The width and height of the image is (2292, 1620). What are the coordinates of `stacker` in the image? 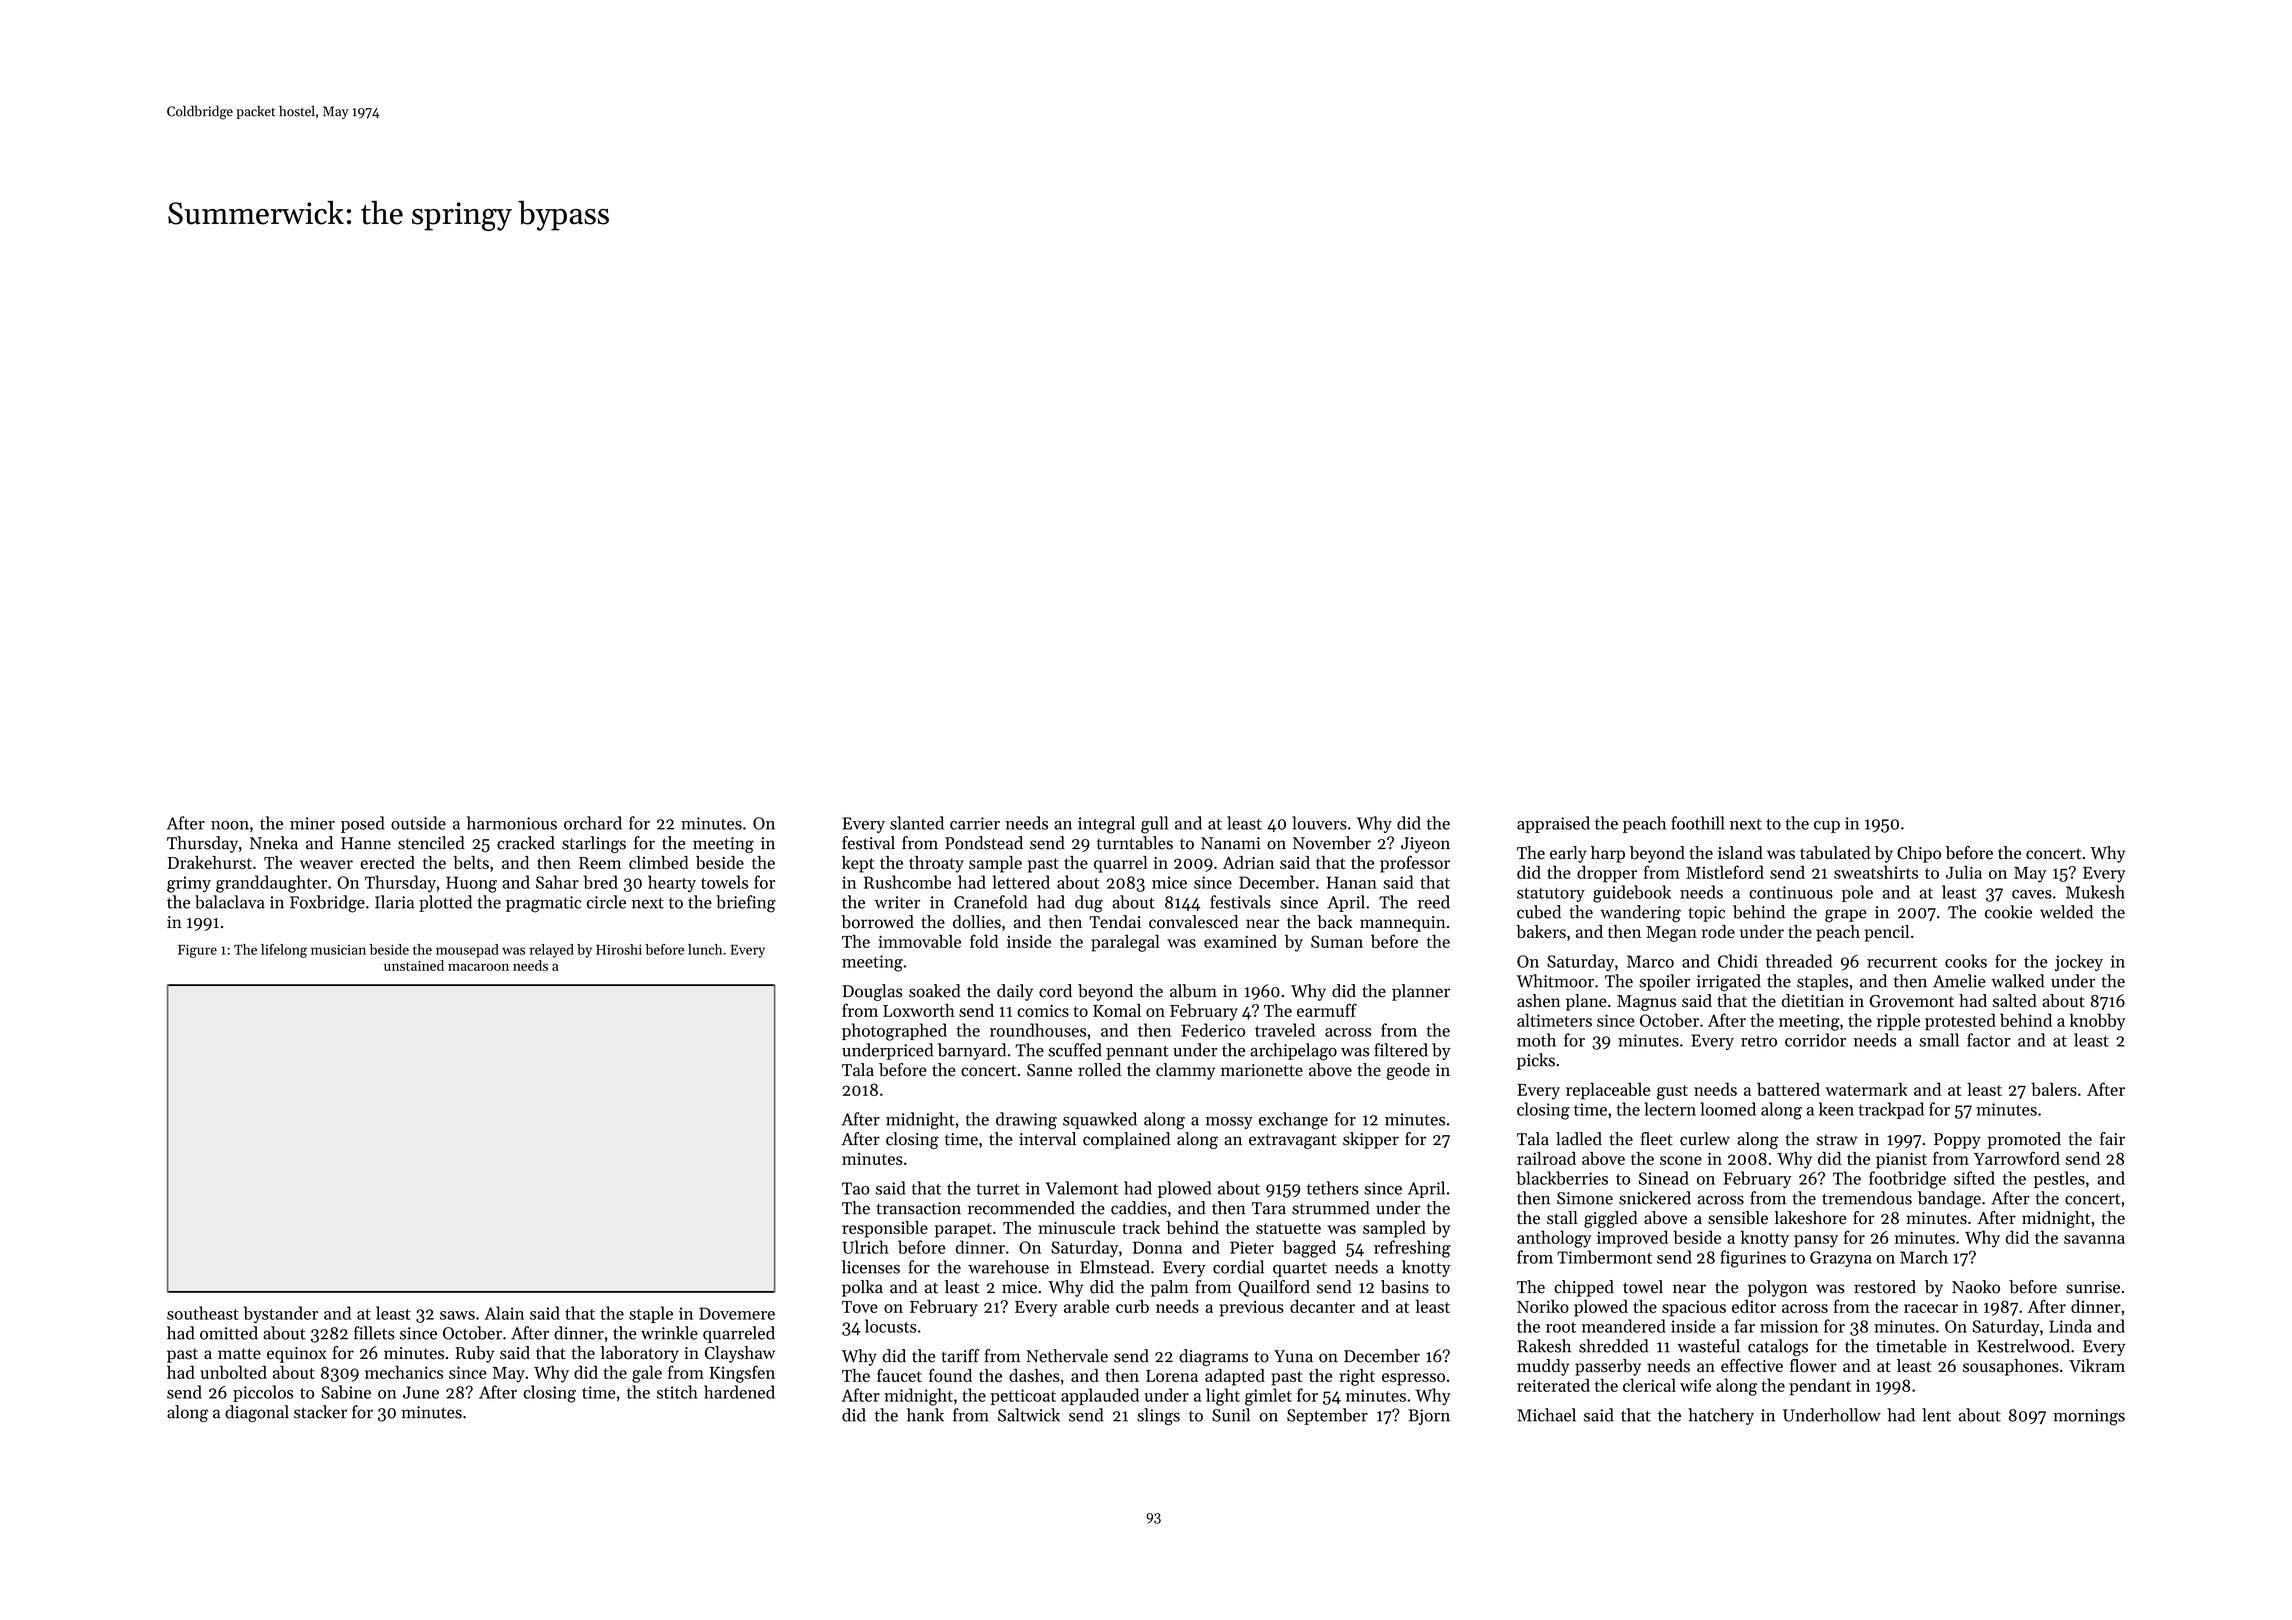 It's located at (320, 1412).
